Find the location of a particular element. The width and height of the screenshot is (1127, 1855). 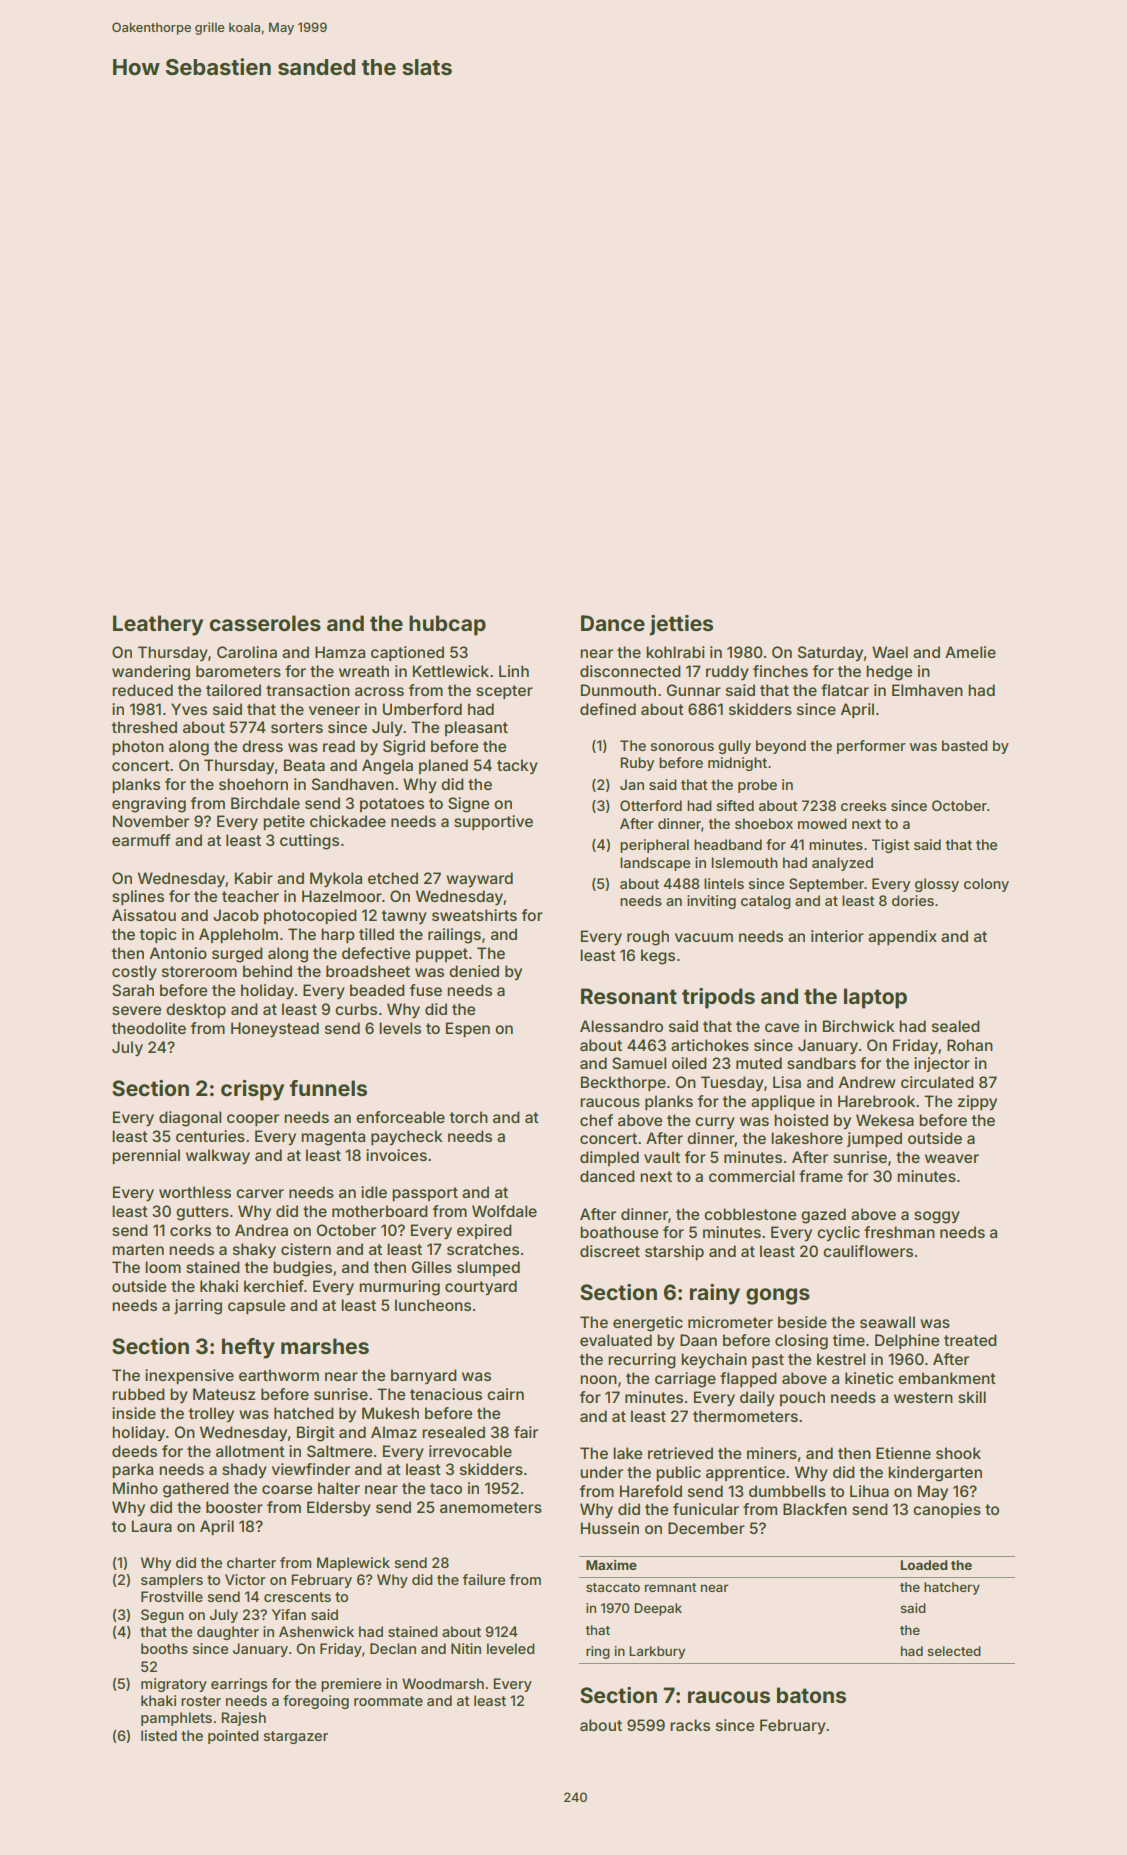

diagonal is located at coordinates (190, 1119).
